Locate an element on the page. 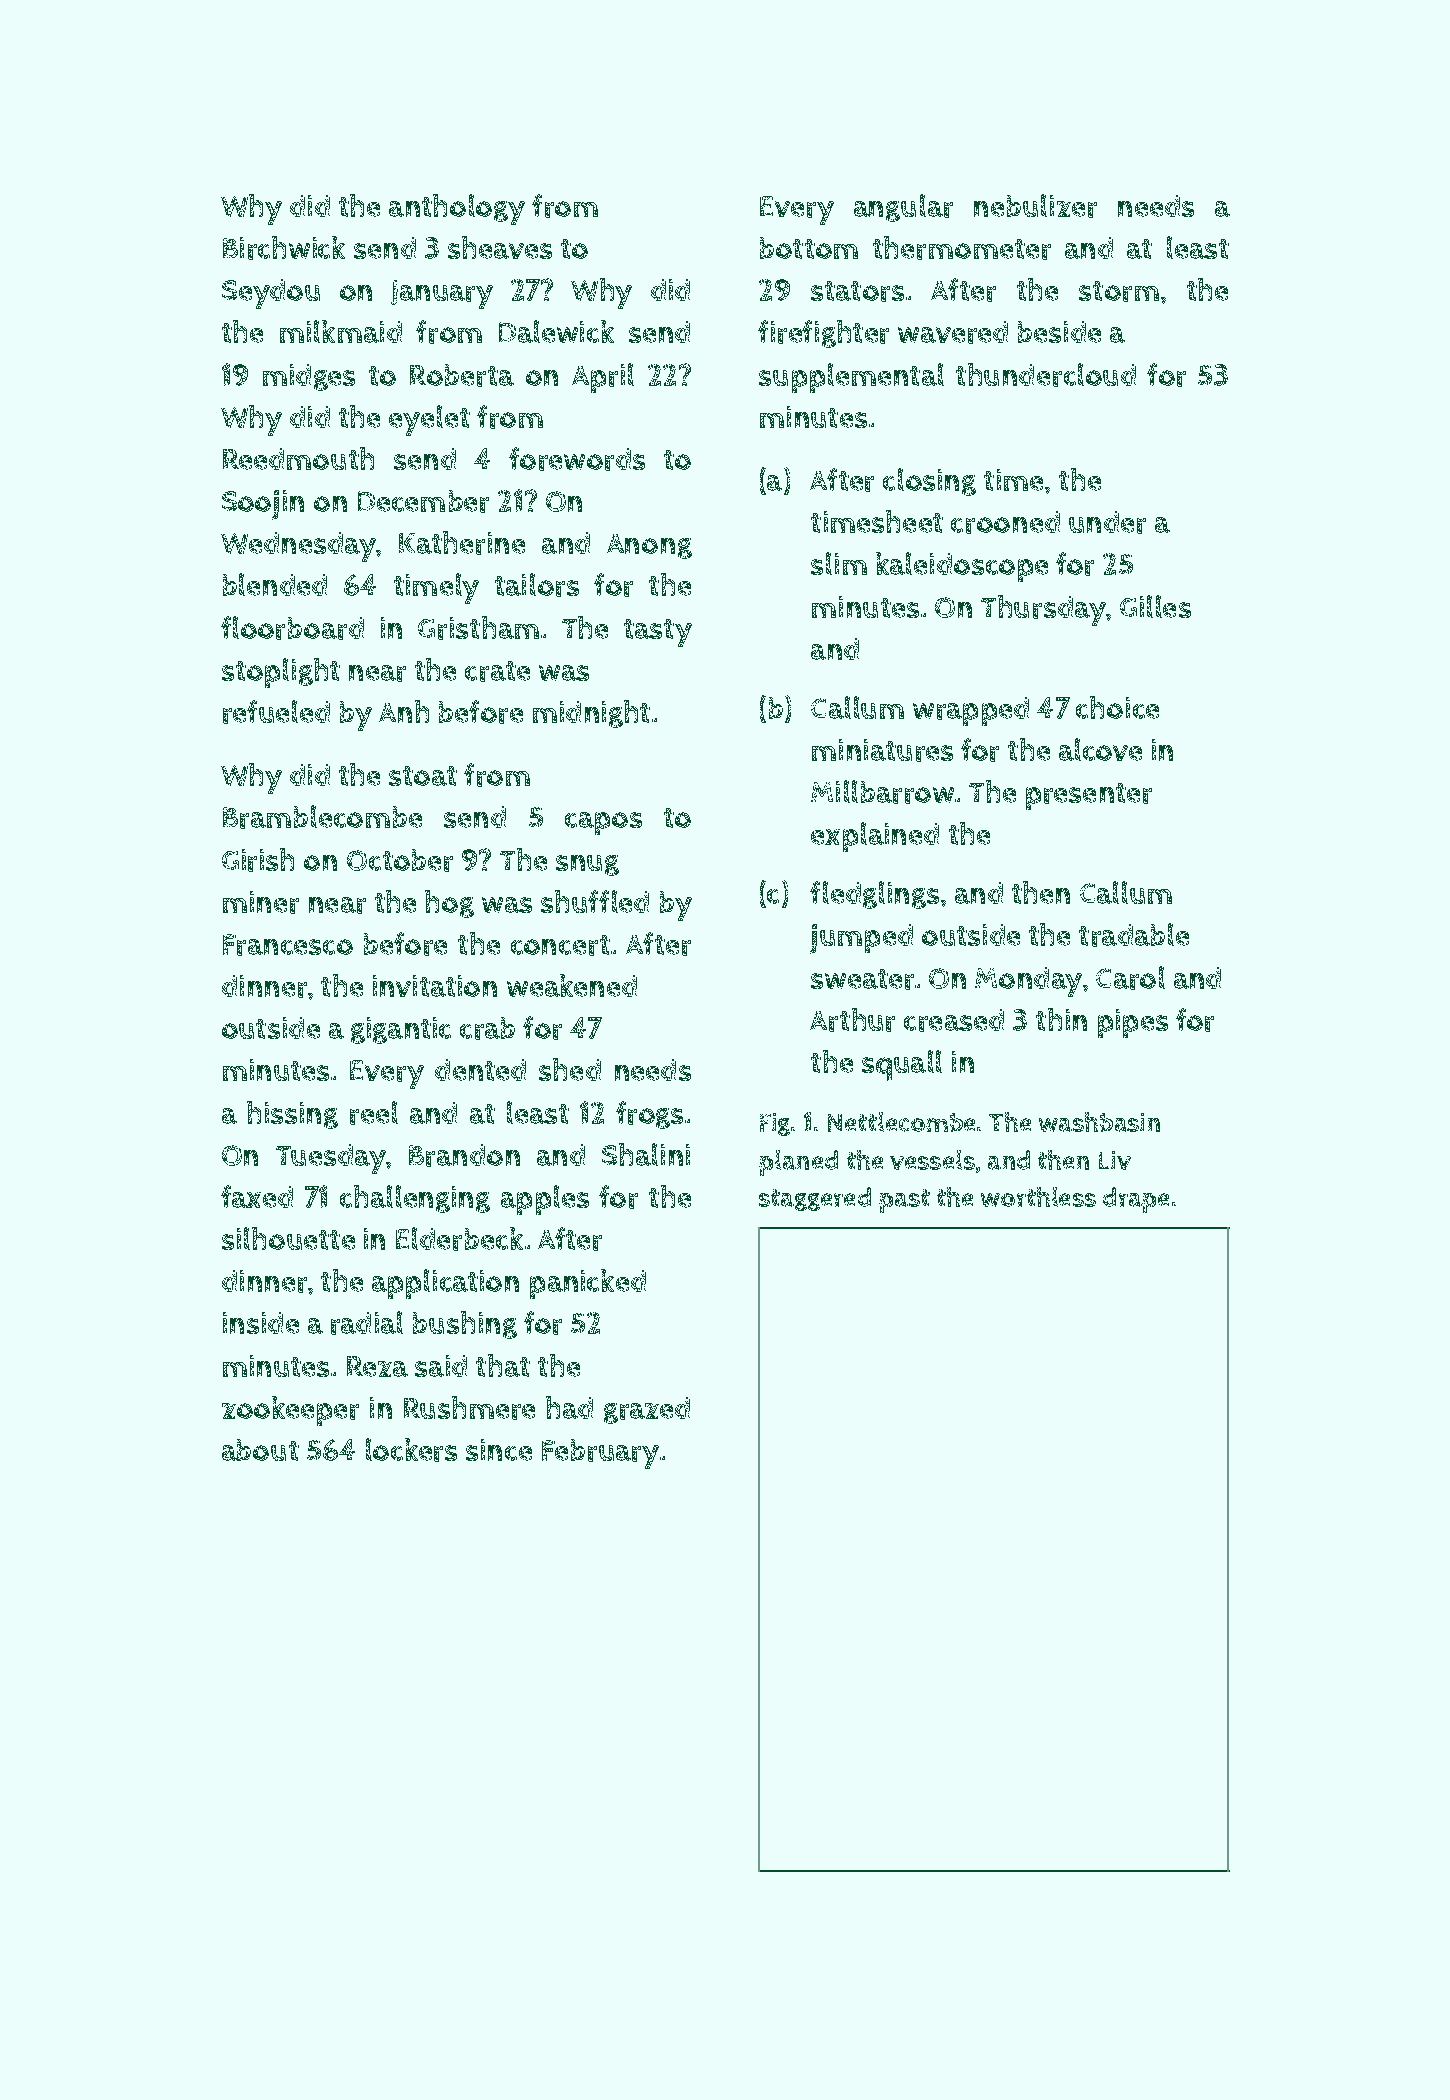 The image size is (1450, 2100). planed is located at coordinates (798, 1163).
